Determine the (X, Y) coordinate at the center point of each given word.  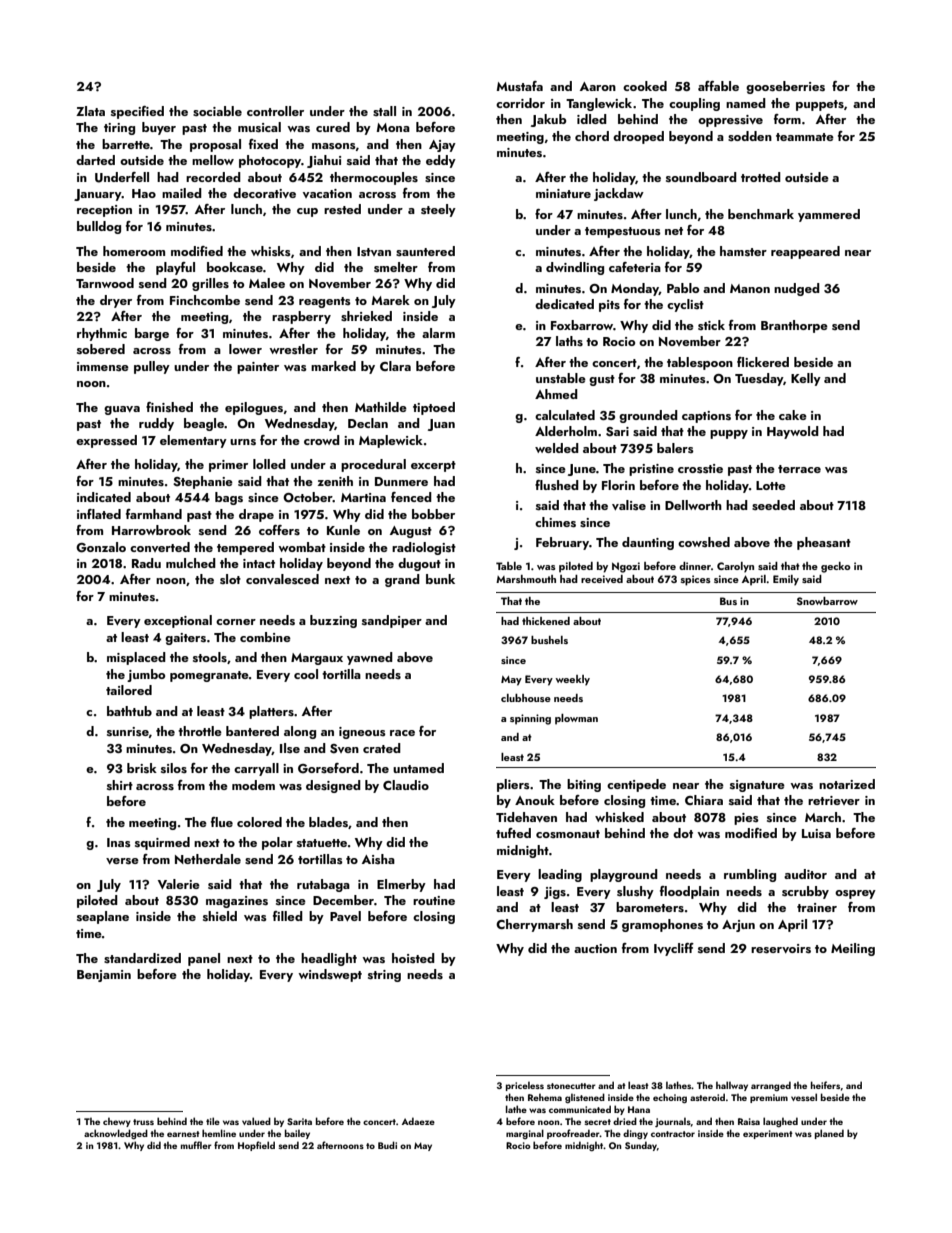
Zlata (90, 111)
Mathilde (381, 407)
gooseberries (785, 87)
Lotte (771, 485)
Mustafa (519, 86)
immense (103, 366)
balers (675, 448)
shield (220, 916)
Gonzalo (101, 547)
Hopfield (256, 1146)
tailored (129, 690)
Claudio (406, 785)
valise (629, 505)
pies (746, 819)
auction (595, 948)
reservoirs (781, 948)
